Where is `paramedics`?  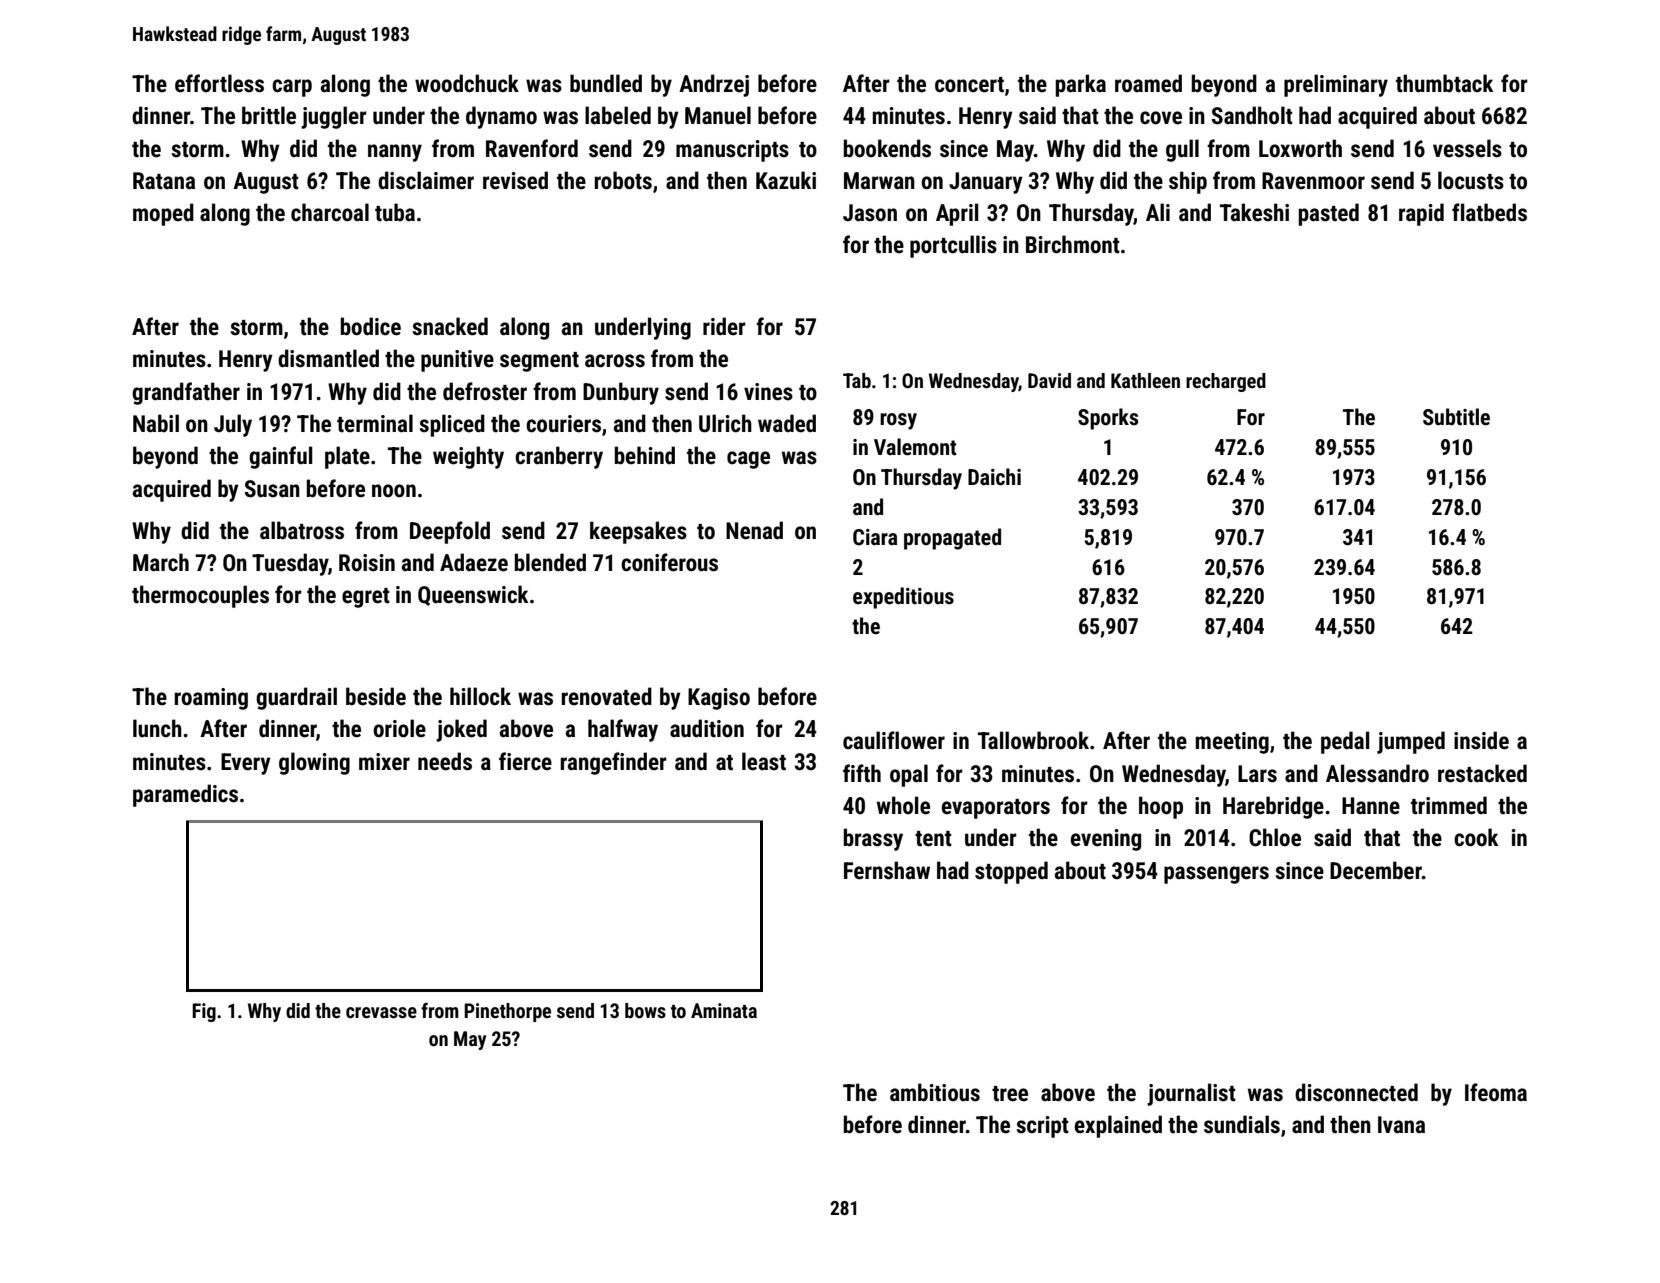
paramedics is located at coordinates (185, 795).
